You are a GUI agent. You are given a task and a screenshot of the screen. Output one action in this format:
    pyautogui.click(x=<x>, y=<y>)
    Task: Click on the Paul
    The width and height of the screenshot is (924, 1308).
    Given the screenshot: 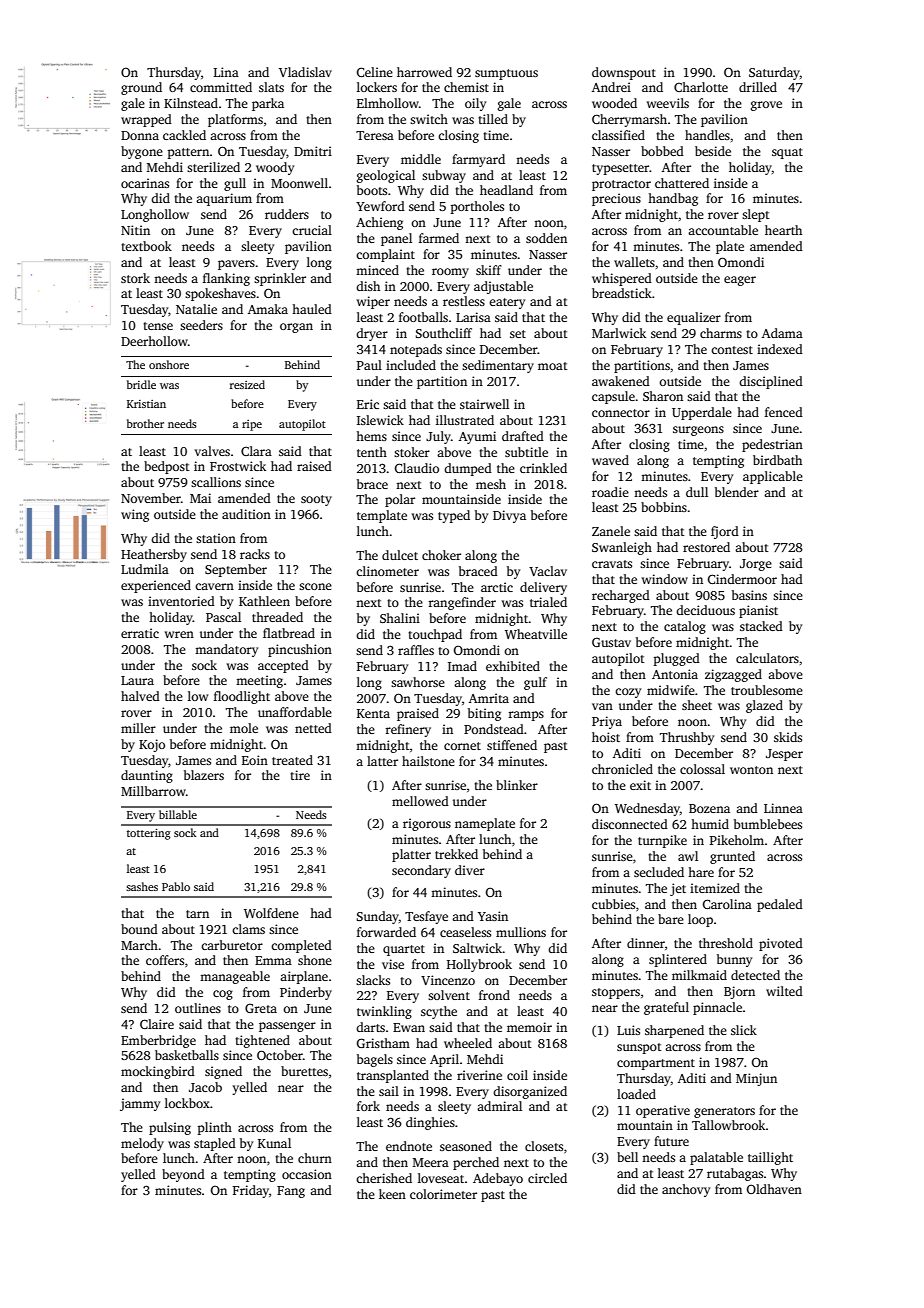 What is the action you would take?
    pyautogui.click(x=369, y=365)
